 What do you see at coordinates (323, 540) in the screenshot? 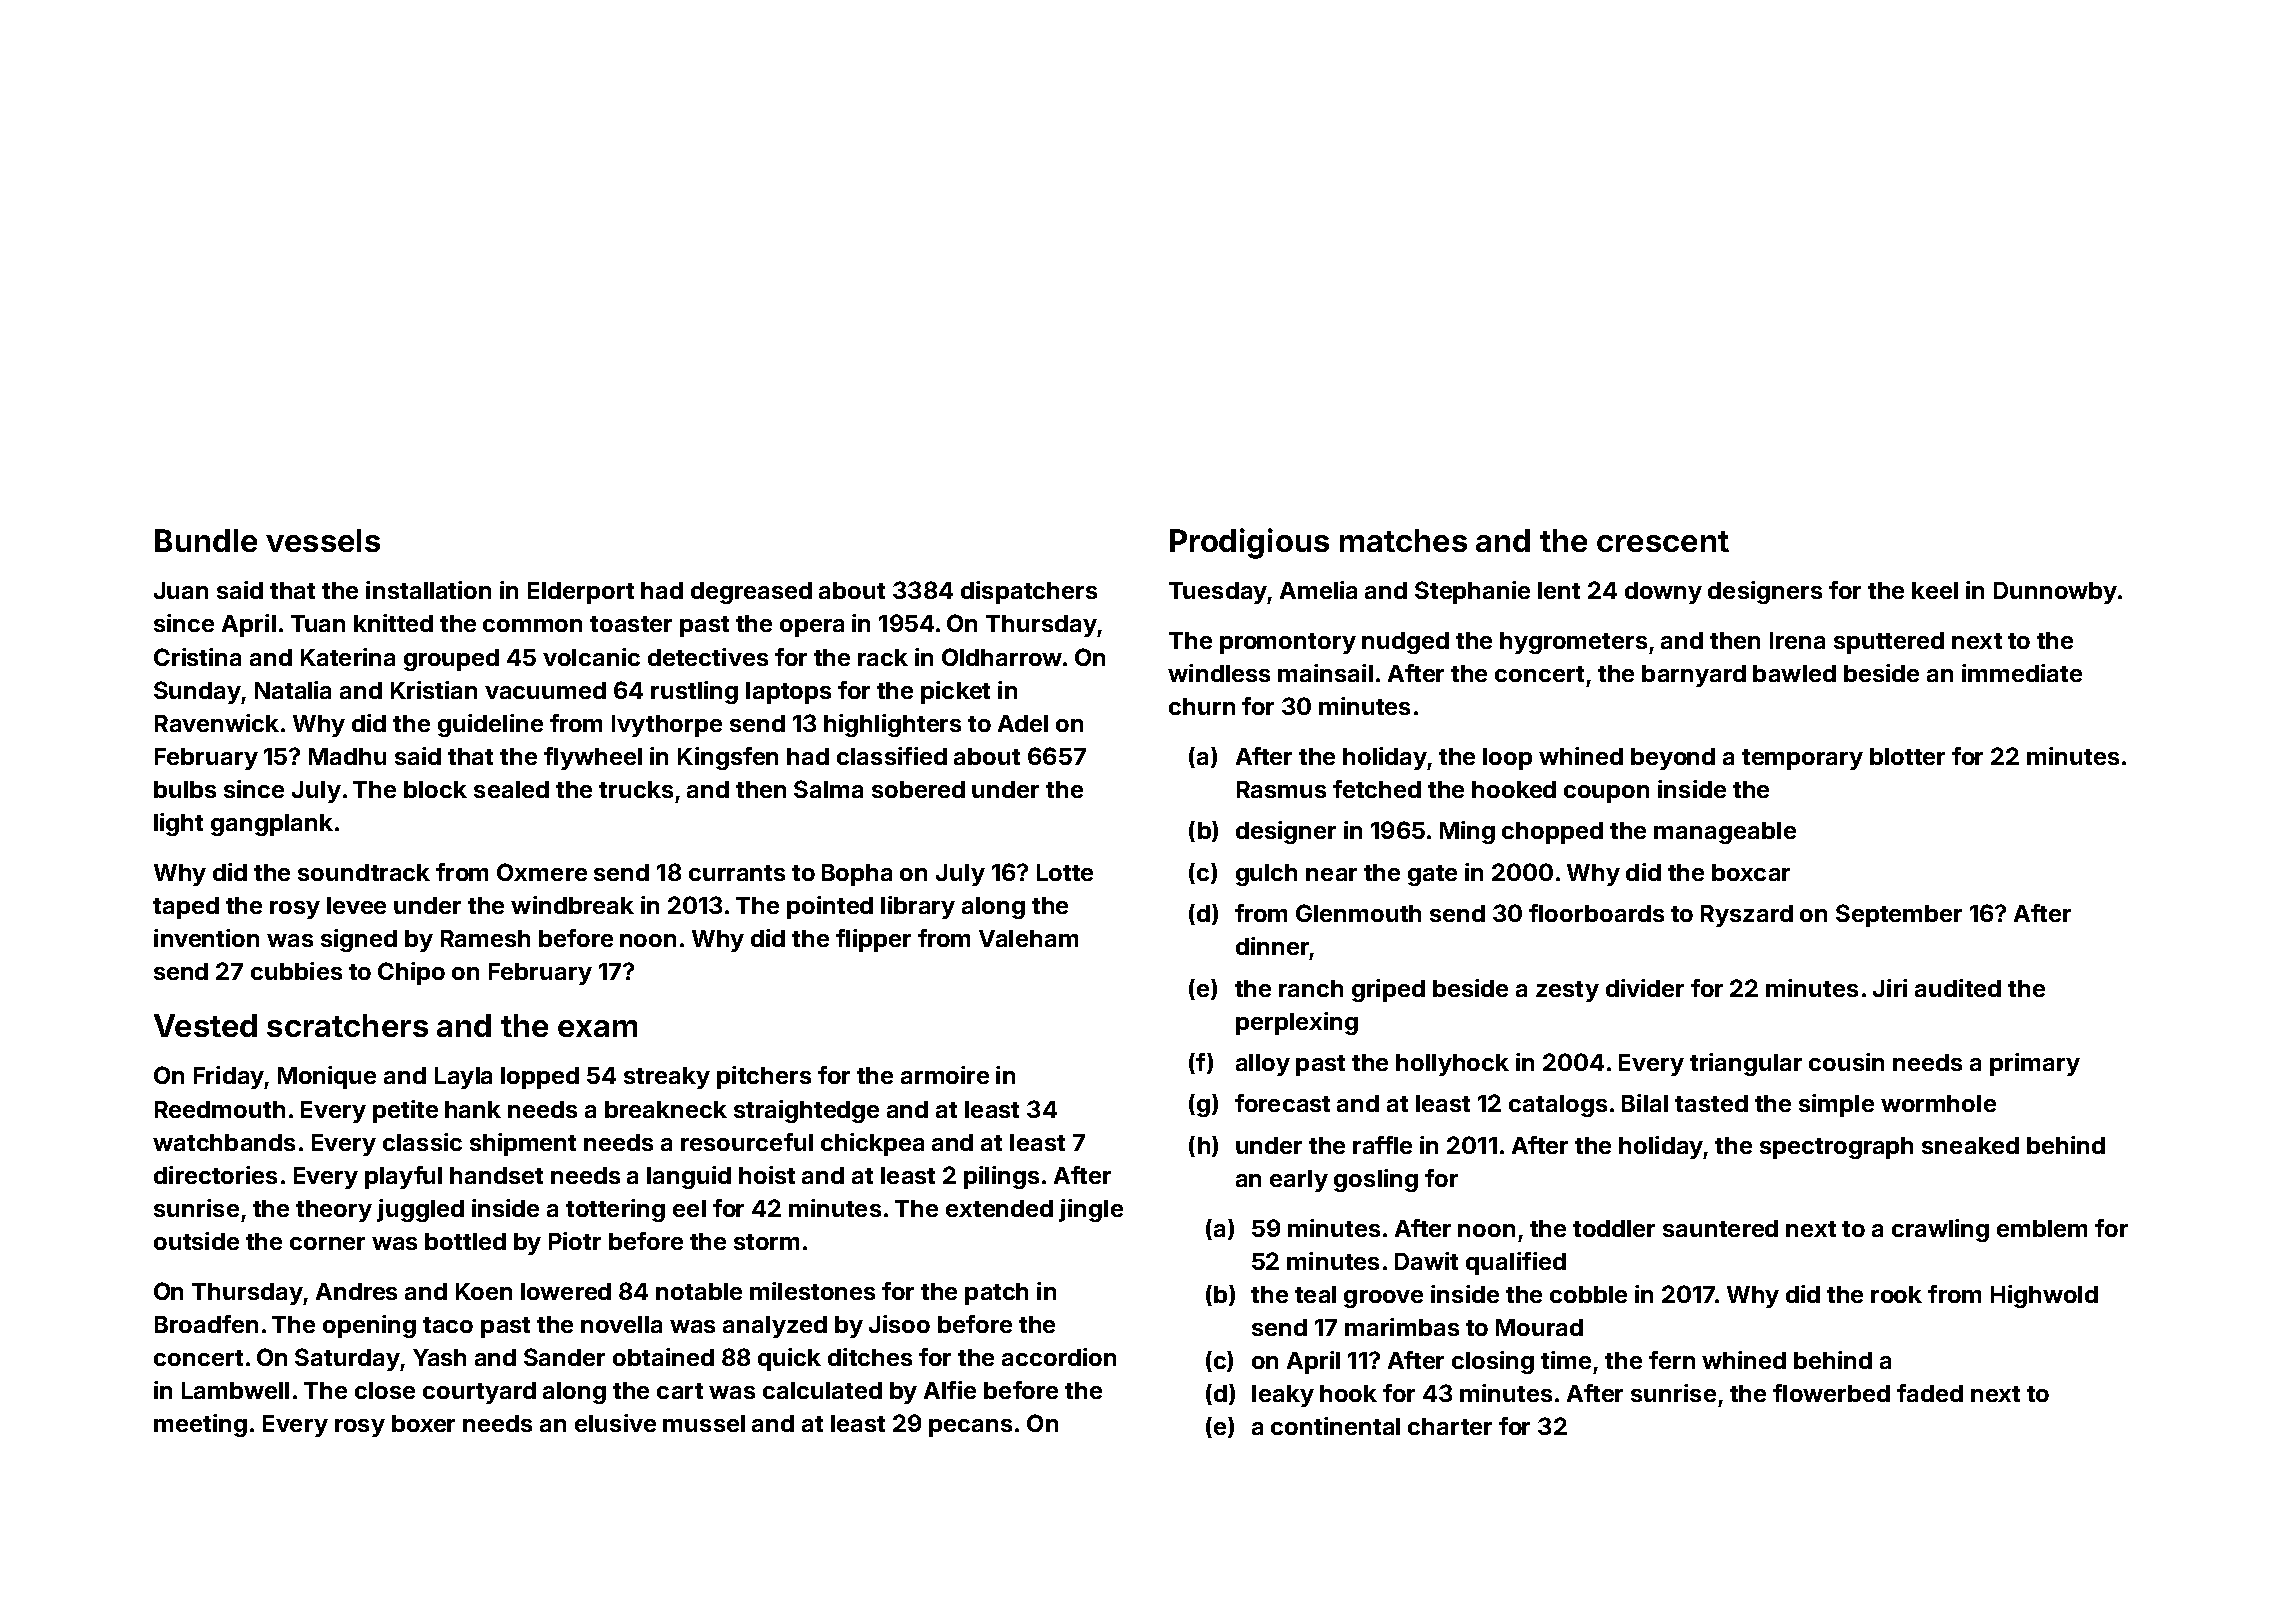
I see `vessels` at bounding box center [323, 540].
